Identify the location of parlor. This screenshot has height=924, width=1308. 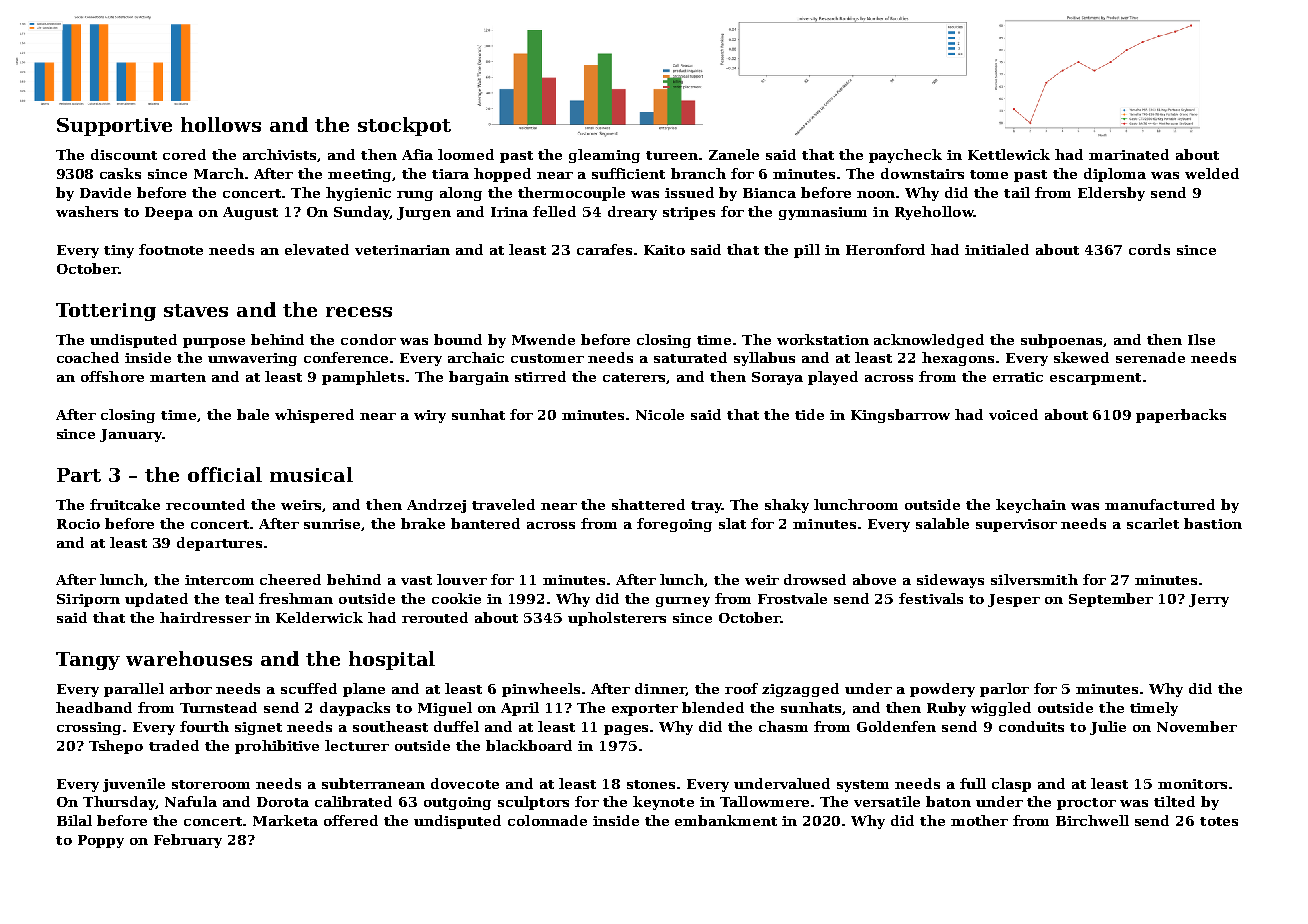
(1004, 690).
